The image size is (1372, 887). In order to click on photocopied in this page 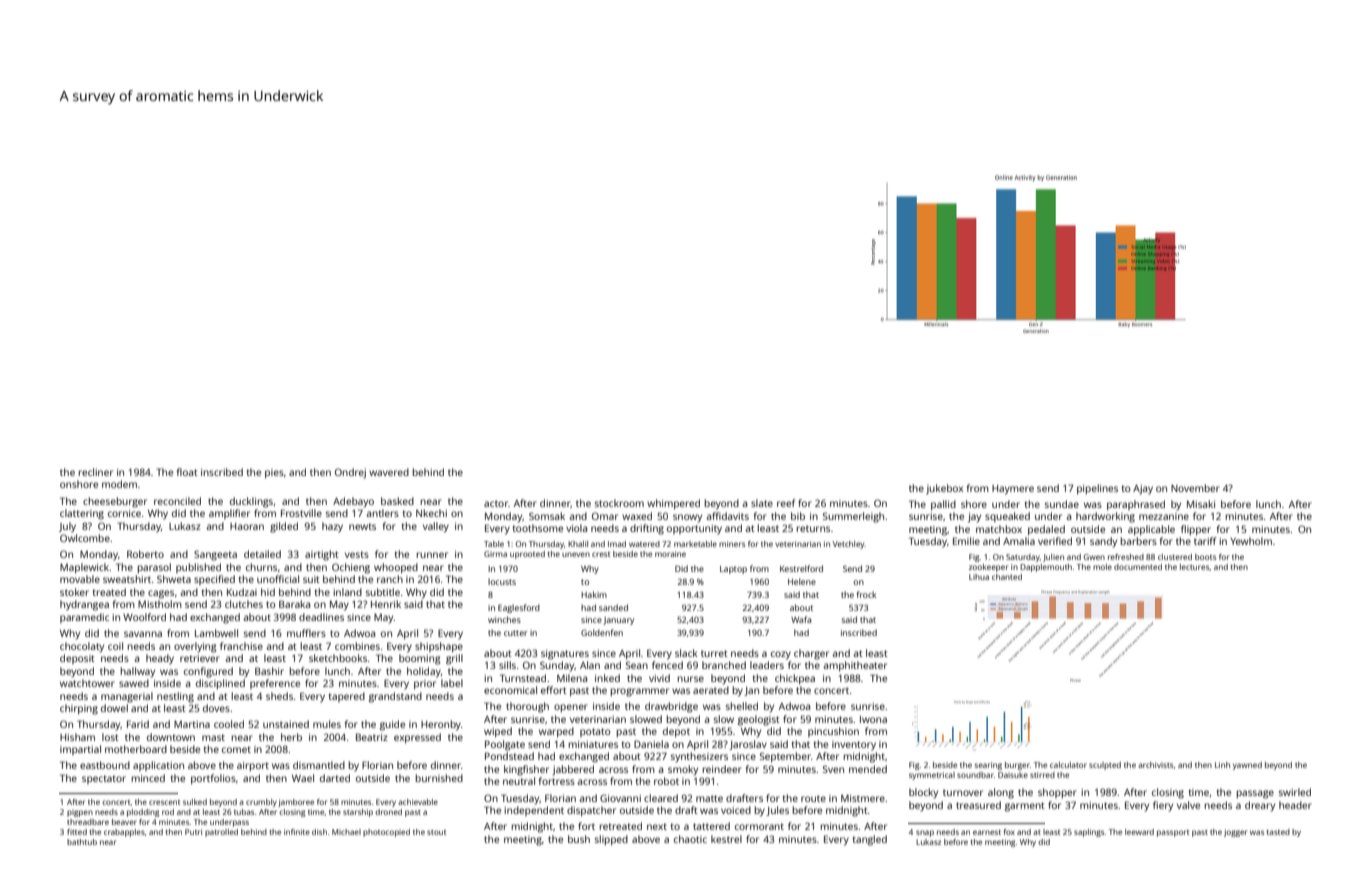, I will do `click(386, 833)`.
